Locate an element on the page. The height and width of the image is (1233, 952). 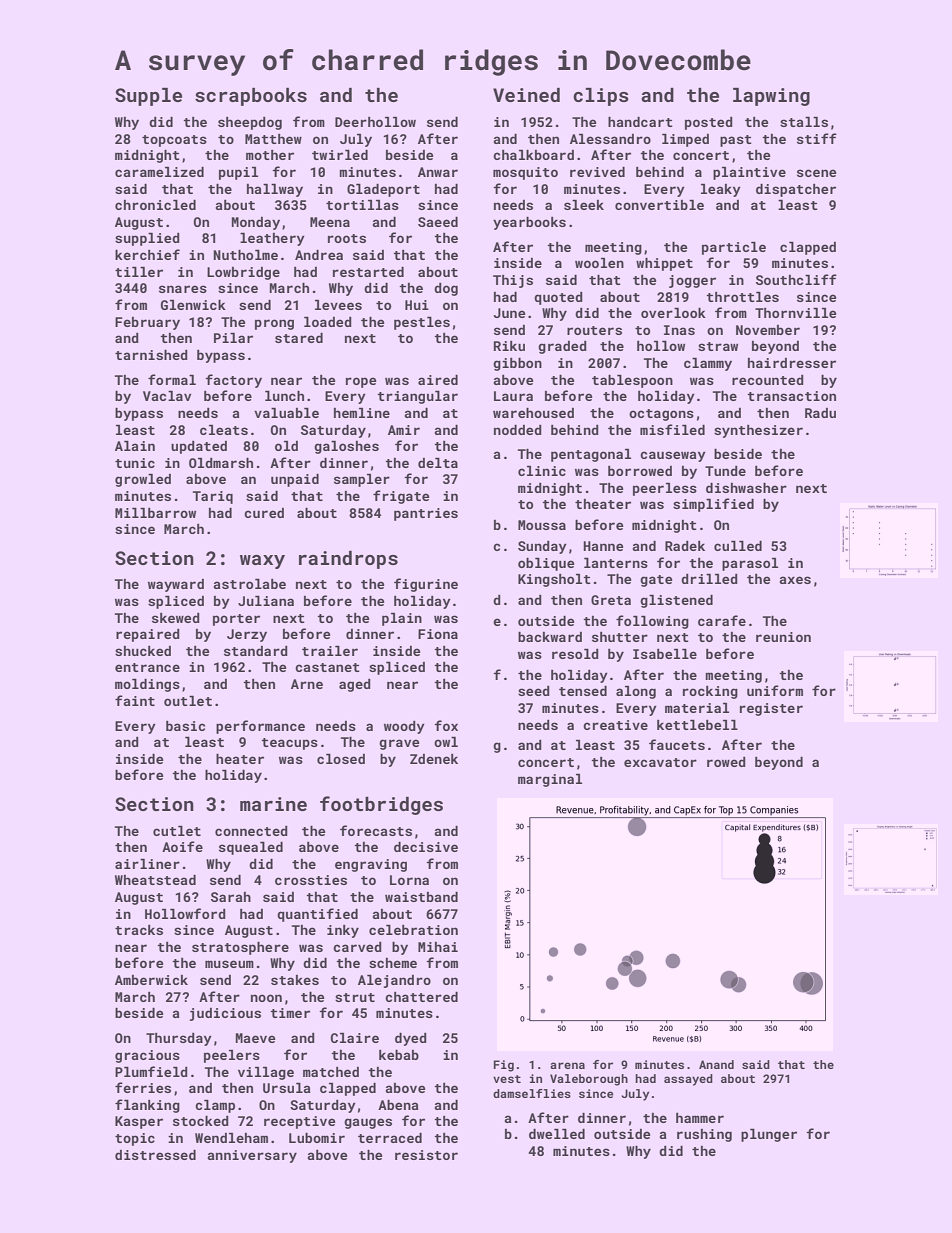
waistband is located at coordinates (421, 897).
